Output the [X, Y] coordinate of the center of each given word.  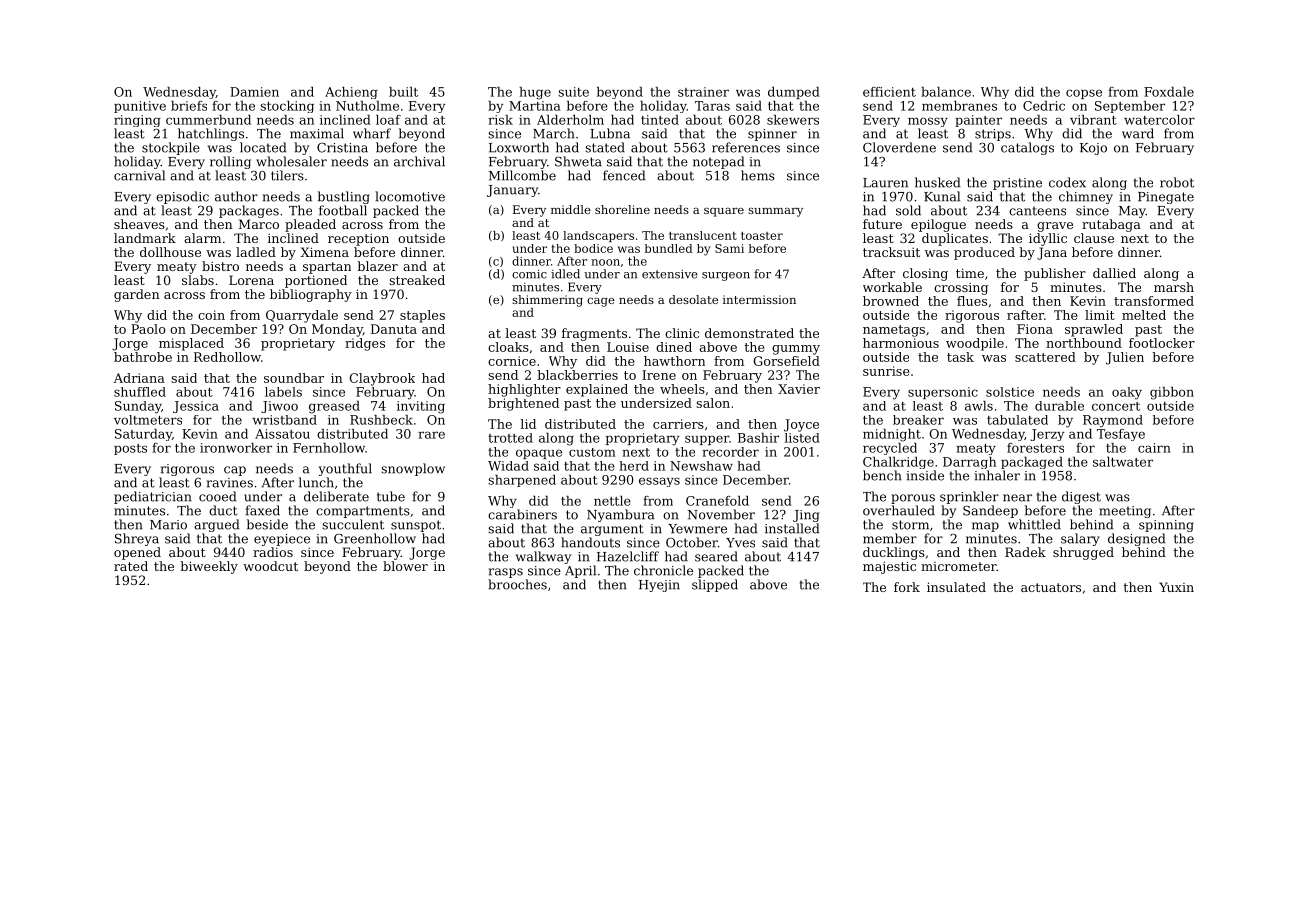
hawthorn [674, 361]
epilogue [938, 225]
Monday [337, 330]
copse [1084, 94]
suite [573, 92]
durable [1059, 406]
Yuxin [1176, 587]
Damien [254, 92]
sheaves [139, 224]
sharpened [522, 481]
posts [130, 449]
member [890, 538]
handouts [590, 542]
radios [273, 552]
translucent [703, 235]
